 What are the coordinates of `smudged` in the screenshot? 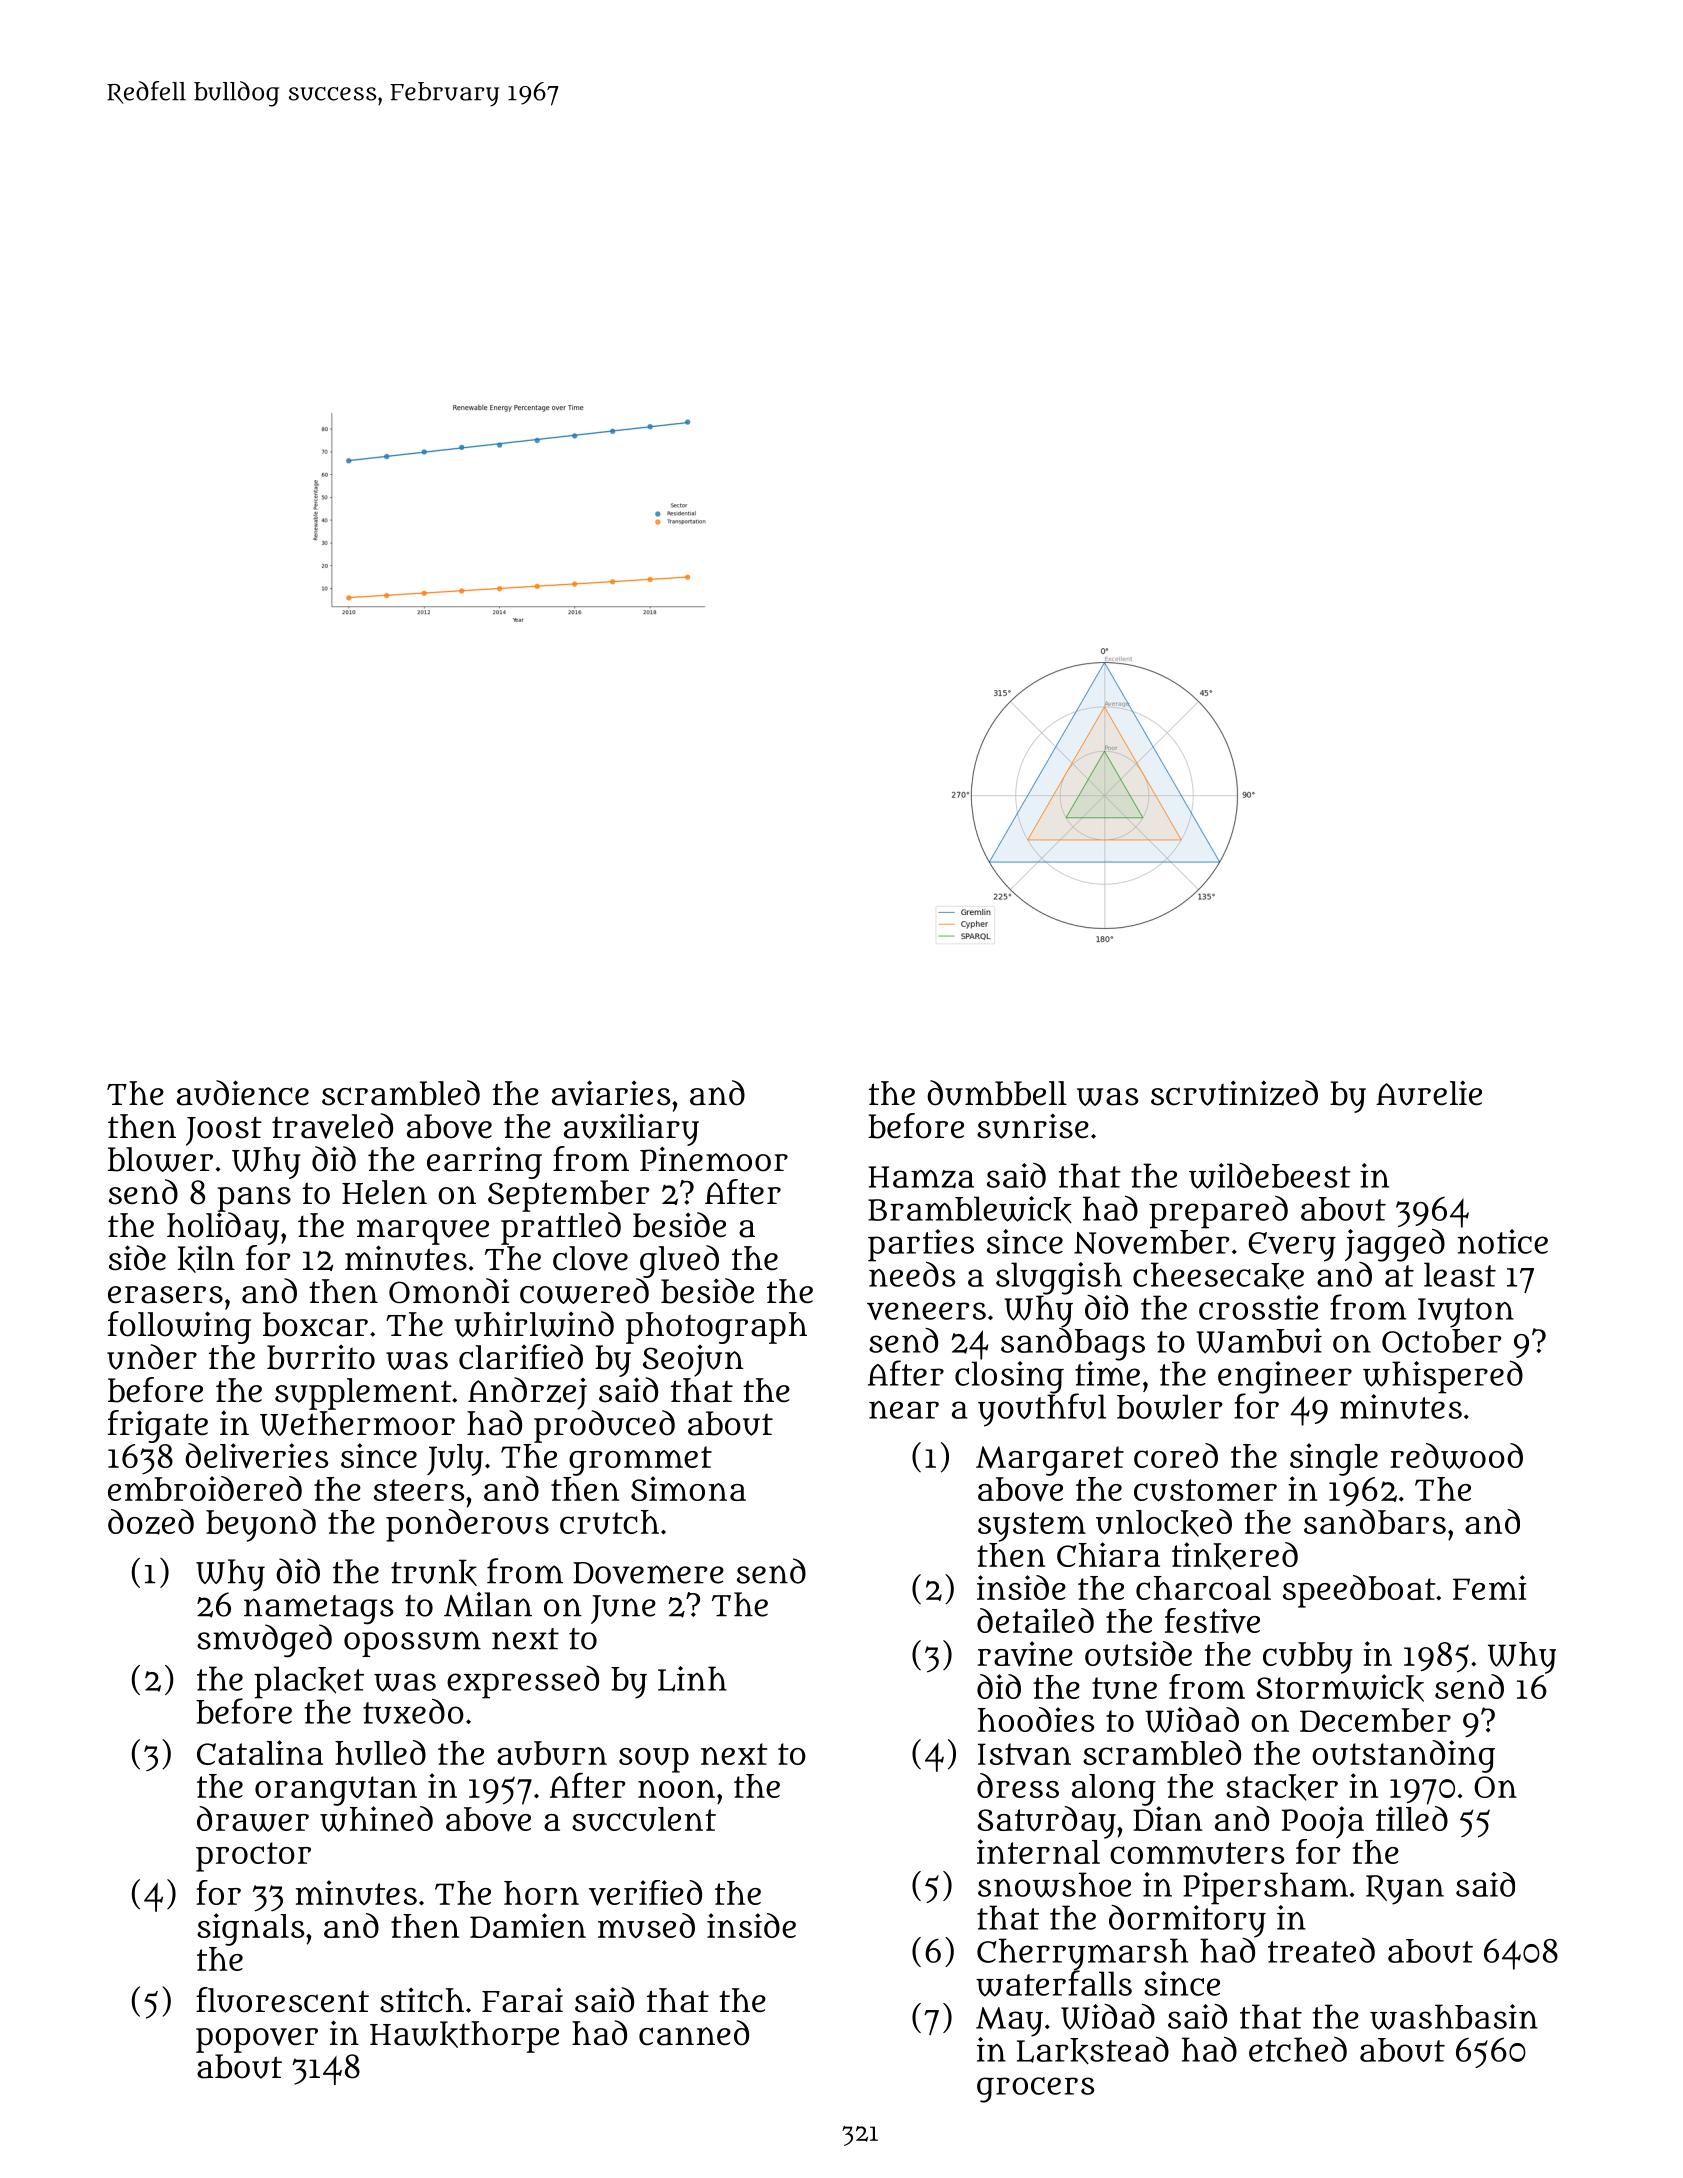 It's located at (264, 1641).
